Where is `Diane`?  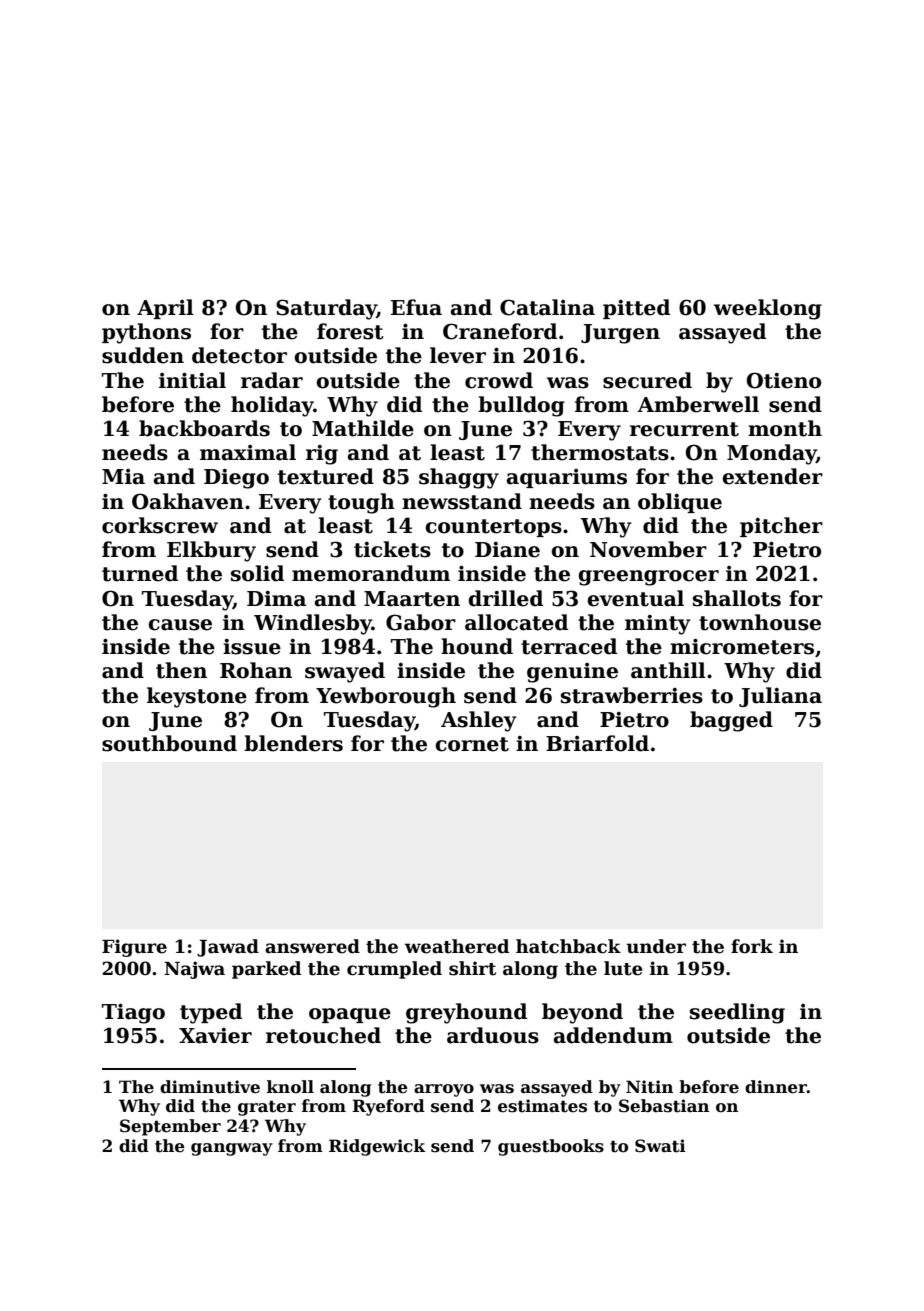 Diane is located at coordinates (507, 550).
